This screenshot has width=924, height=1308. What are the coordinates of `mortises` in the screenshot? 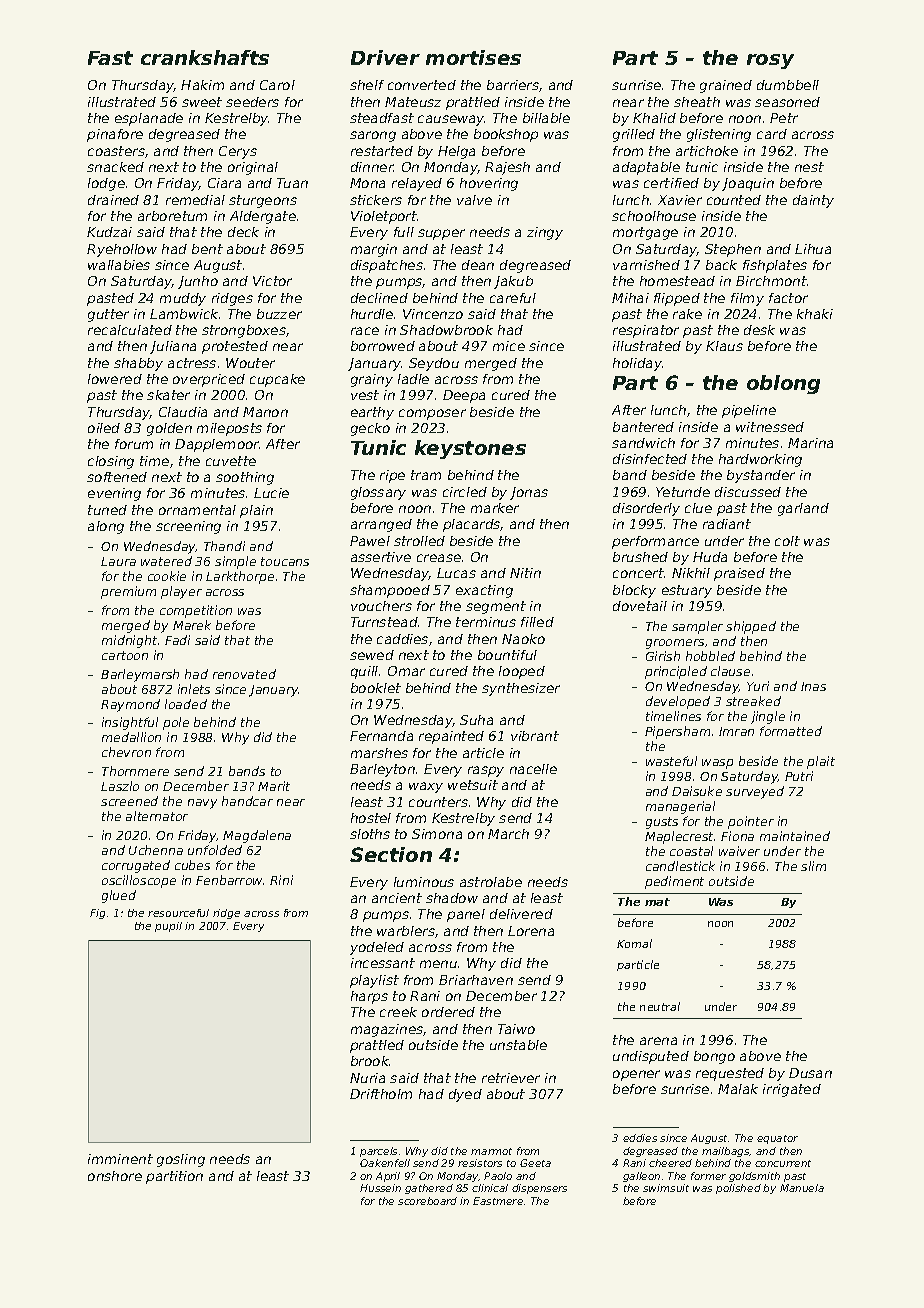 It's located at (473, 57).
